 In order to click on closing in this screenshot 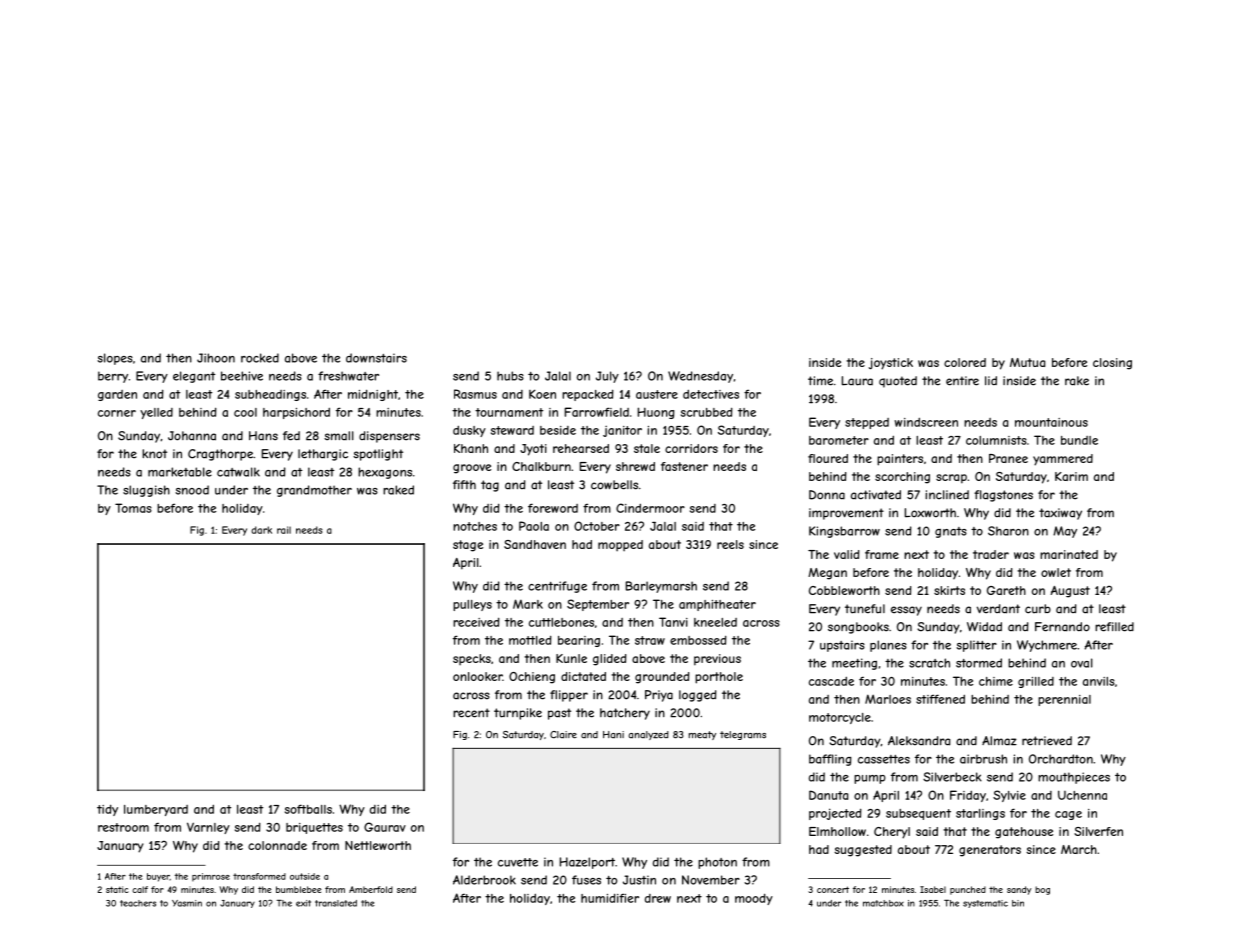, I will do `click(1112, 364)`.
